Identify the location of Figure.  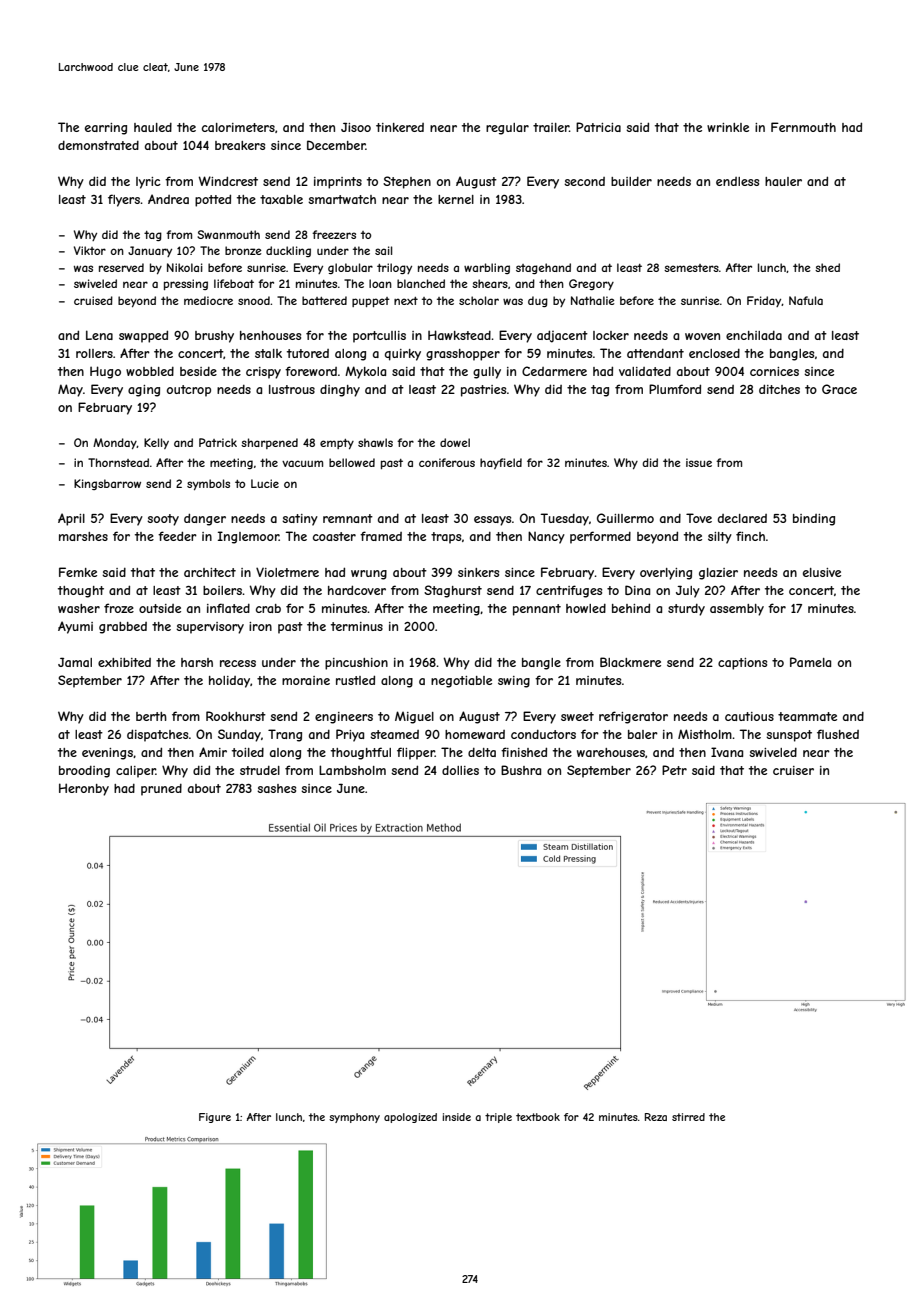
(215, 1118).
